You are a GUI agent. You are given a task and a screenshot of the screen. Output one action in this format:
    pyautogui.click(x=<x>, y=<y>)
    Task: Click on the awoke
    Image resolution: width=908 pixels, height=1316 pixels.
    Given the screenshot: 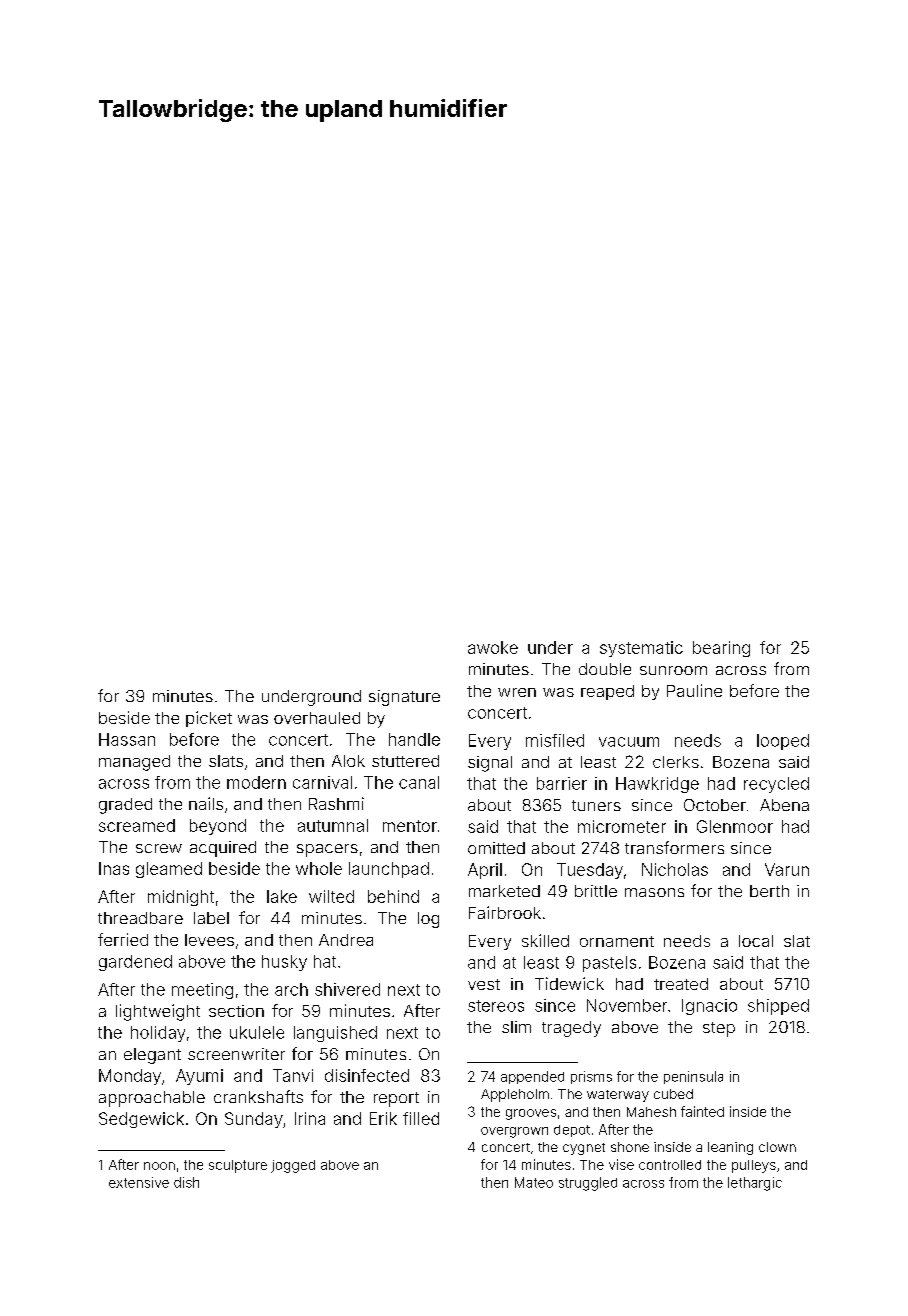 What is the action you would take?
    pyautogui.click(x=493, y=647)
